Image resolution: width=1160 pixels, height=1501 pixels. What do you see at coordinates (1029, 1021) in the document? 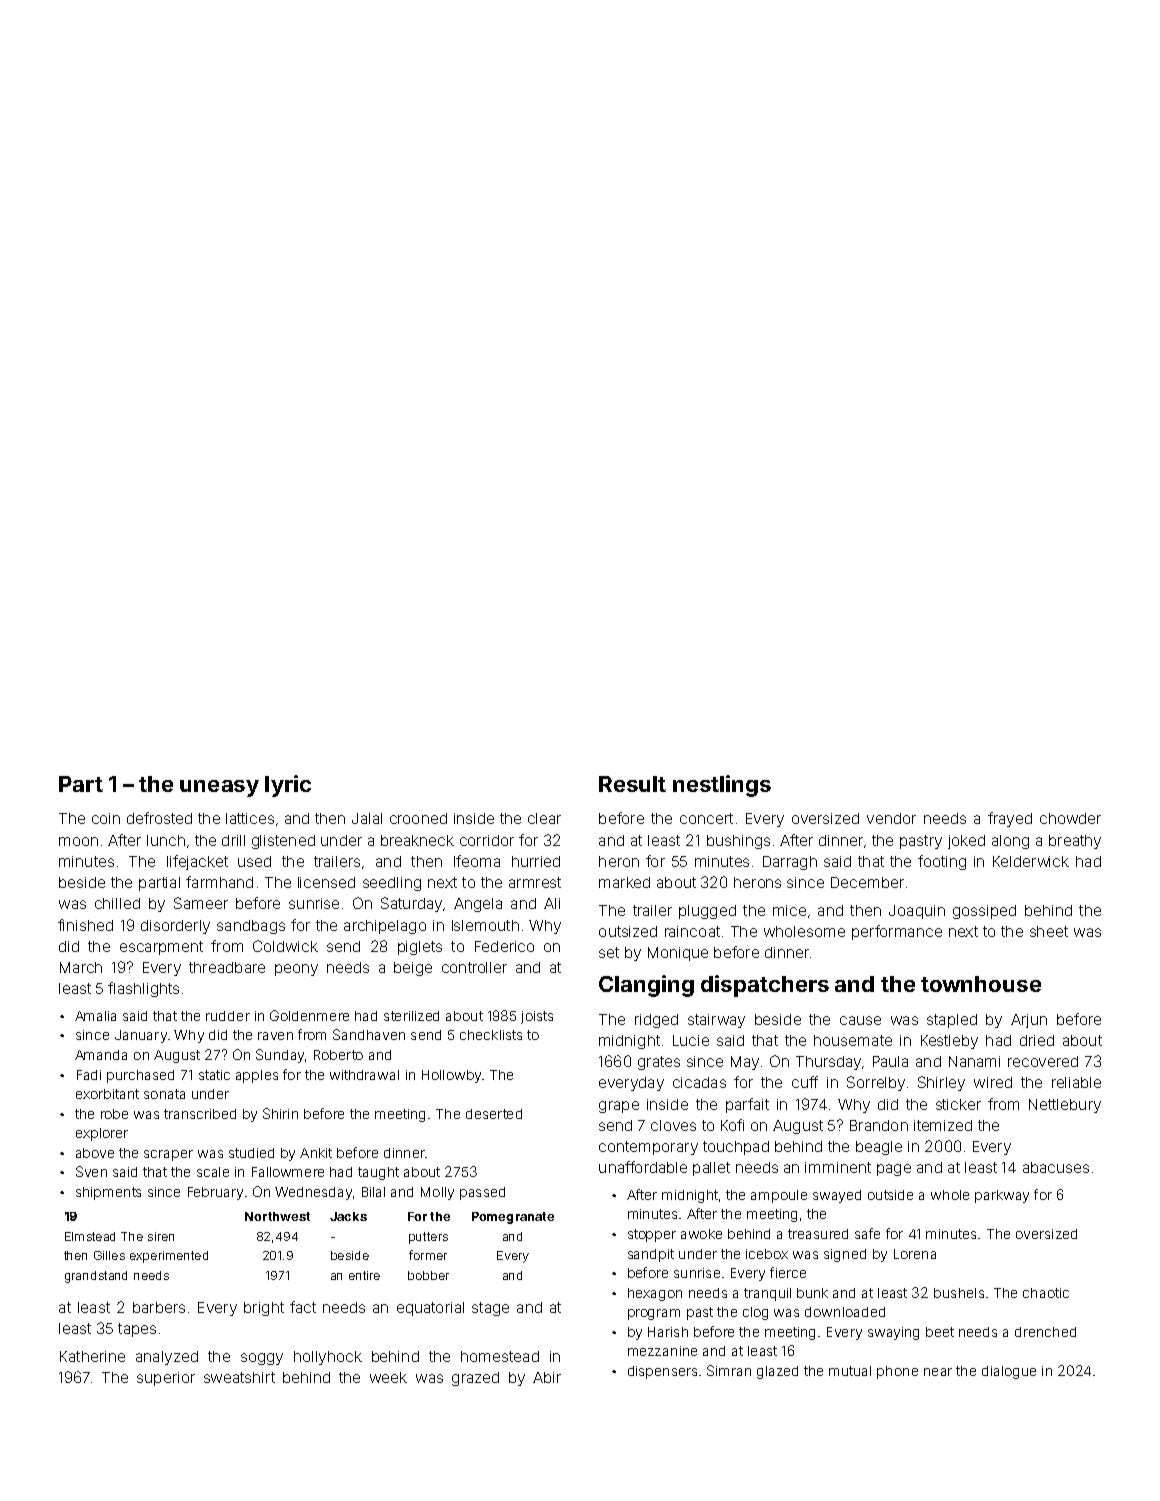
I see `Arjun` at bounding box center [1029, 1021].
